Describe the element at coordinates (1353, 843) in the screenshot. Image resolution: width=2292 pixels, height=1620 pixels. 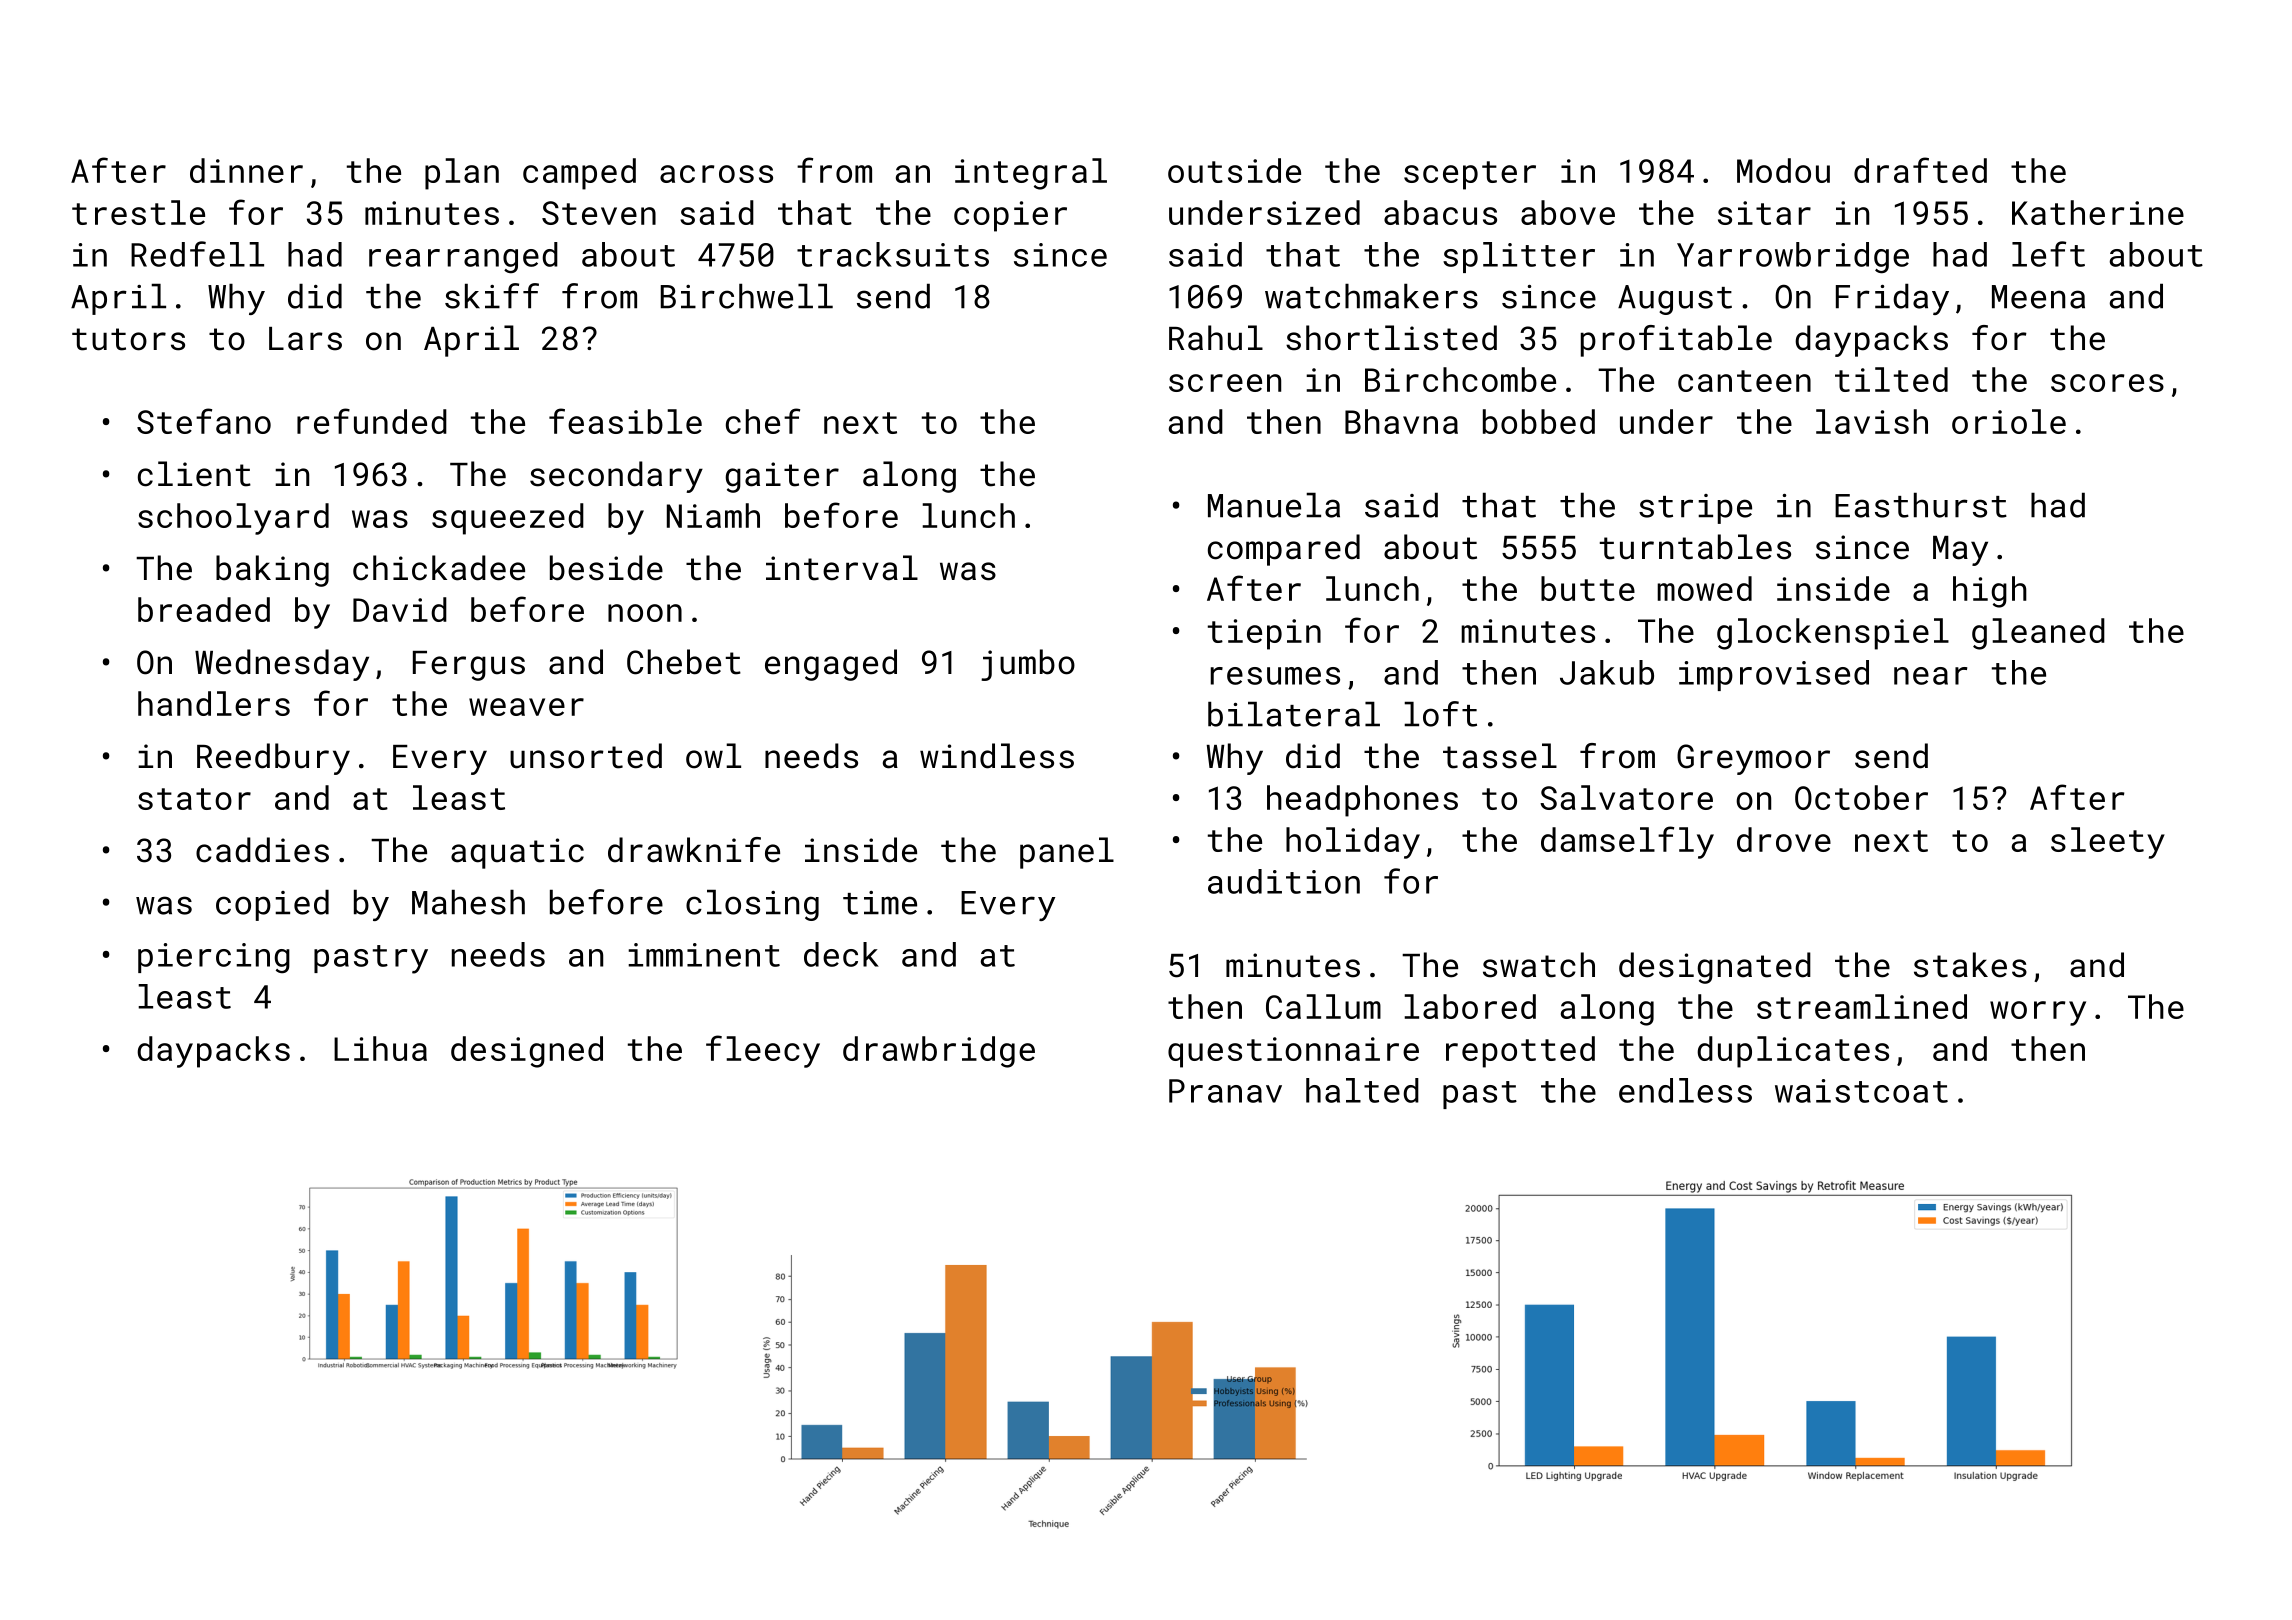
I see `holiday` at that location.
